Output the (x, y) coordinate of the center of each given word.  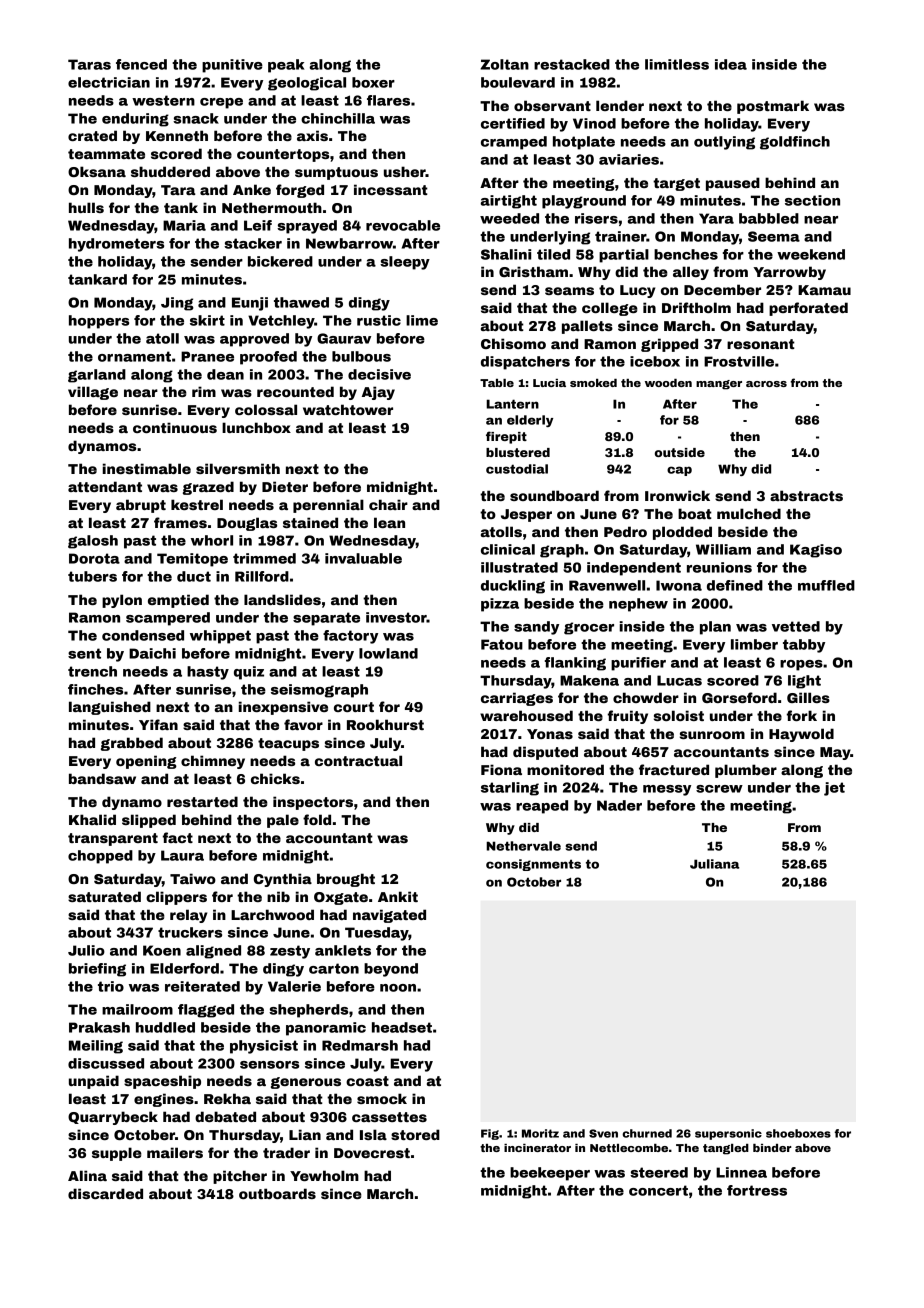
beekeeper (550, 1174)
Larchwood (272, 914)
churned (647, 1133)
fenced (141, 64)
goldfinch (795, 143)
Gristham (533, 271)
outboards (277, 1193)
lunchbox (256, 427)
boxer (373, 82)
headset (402, 1027)
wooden (668, 383)
